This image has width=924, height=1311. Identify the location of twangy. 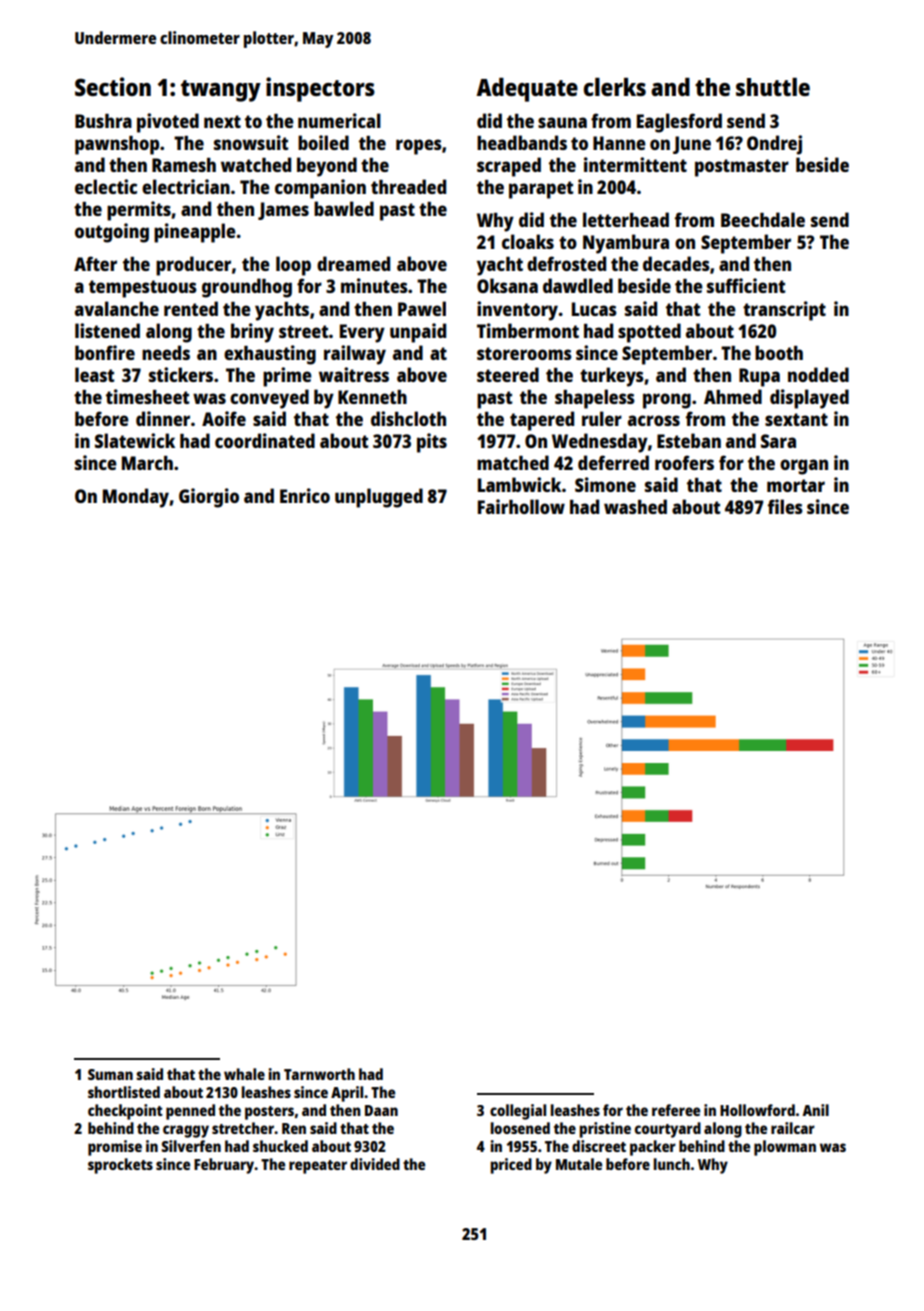
(221, 91).
